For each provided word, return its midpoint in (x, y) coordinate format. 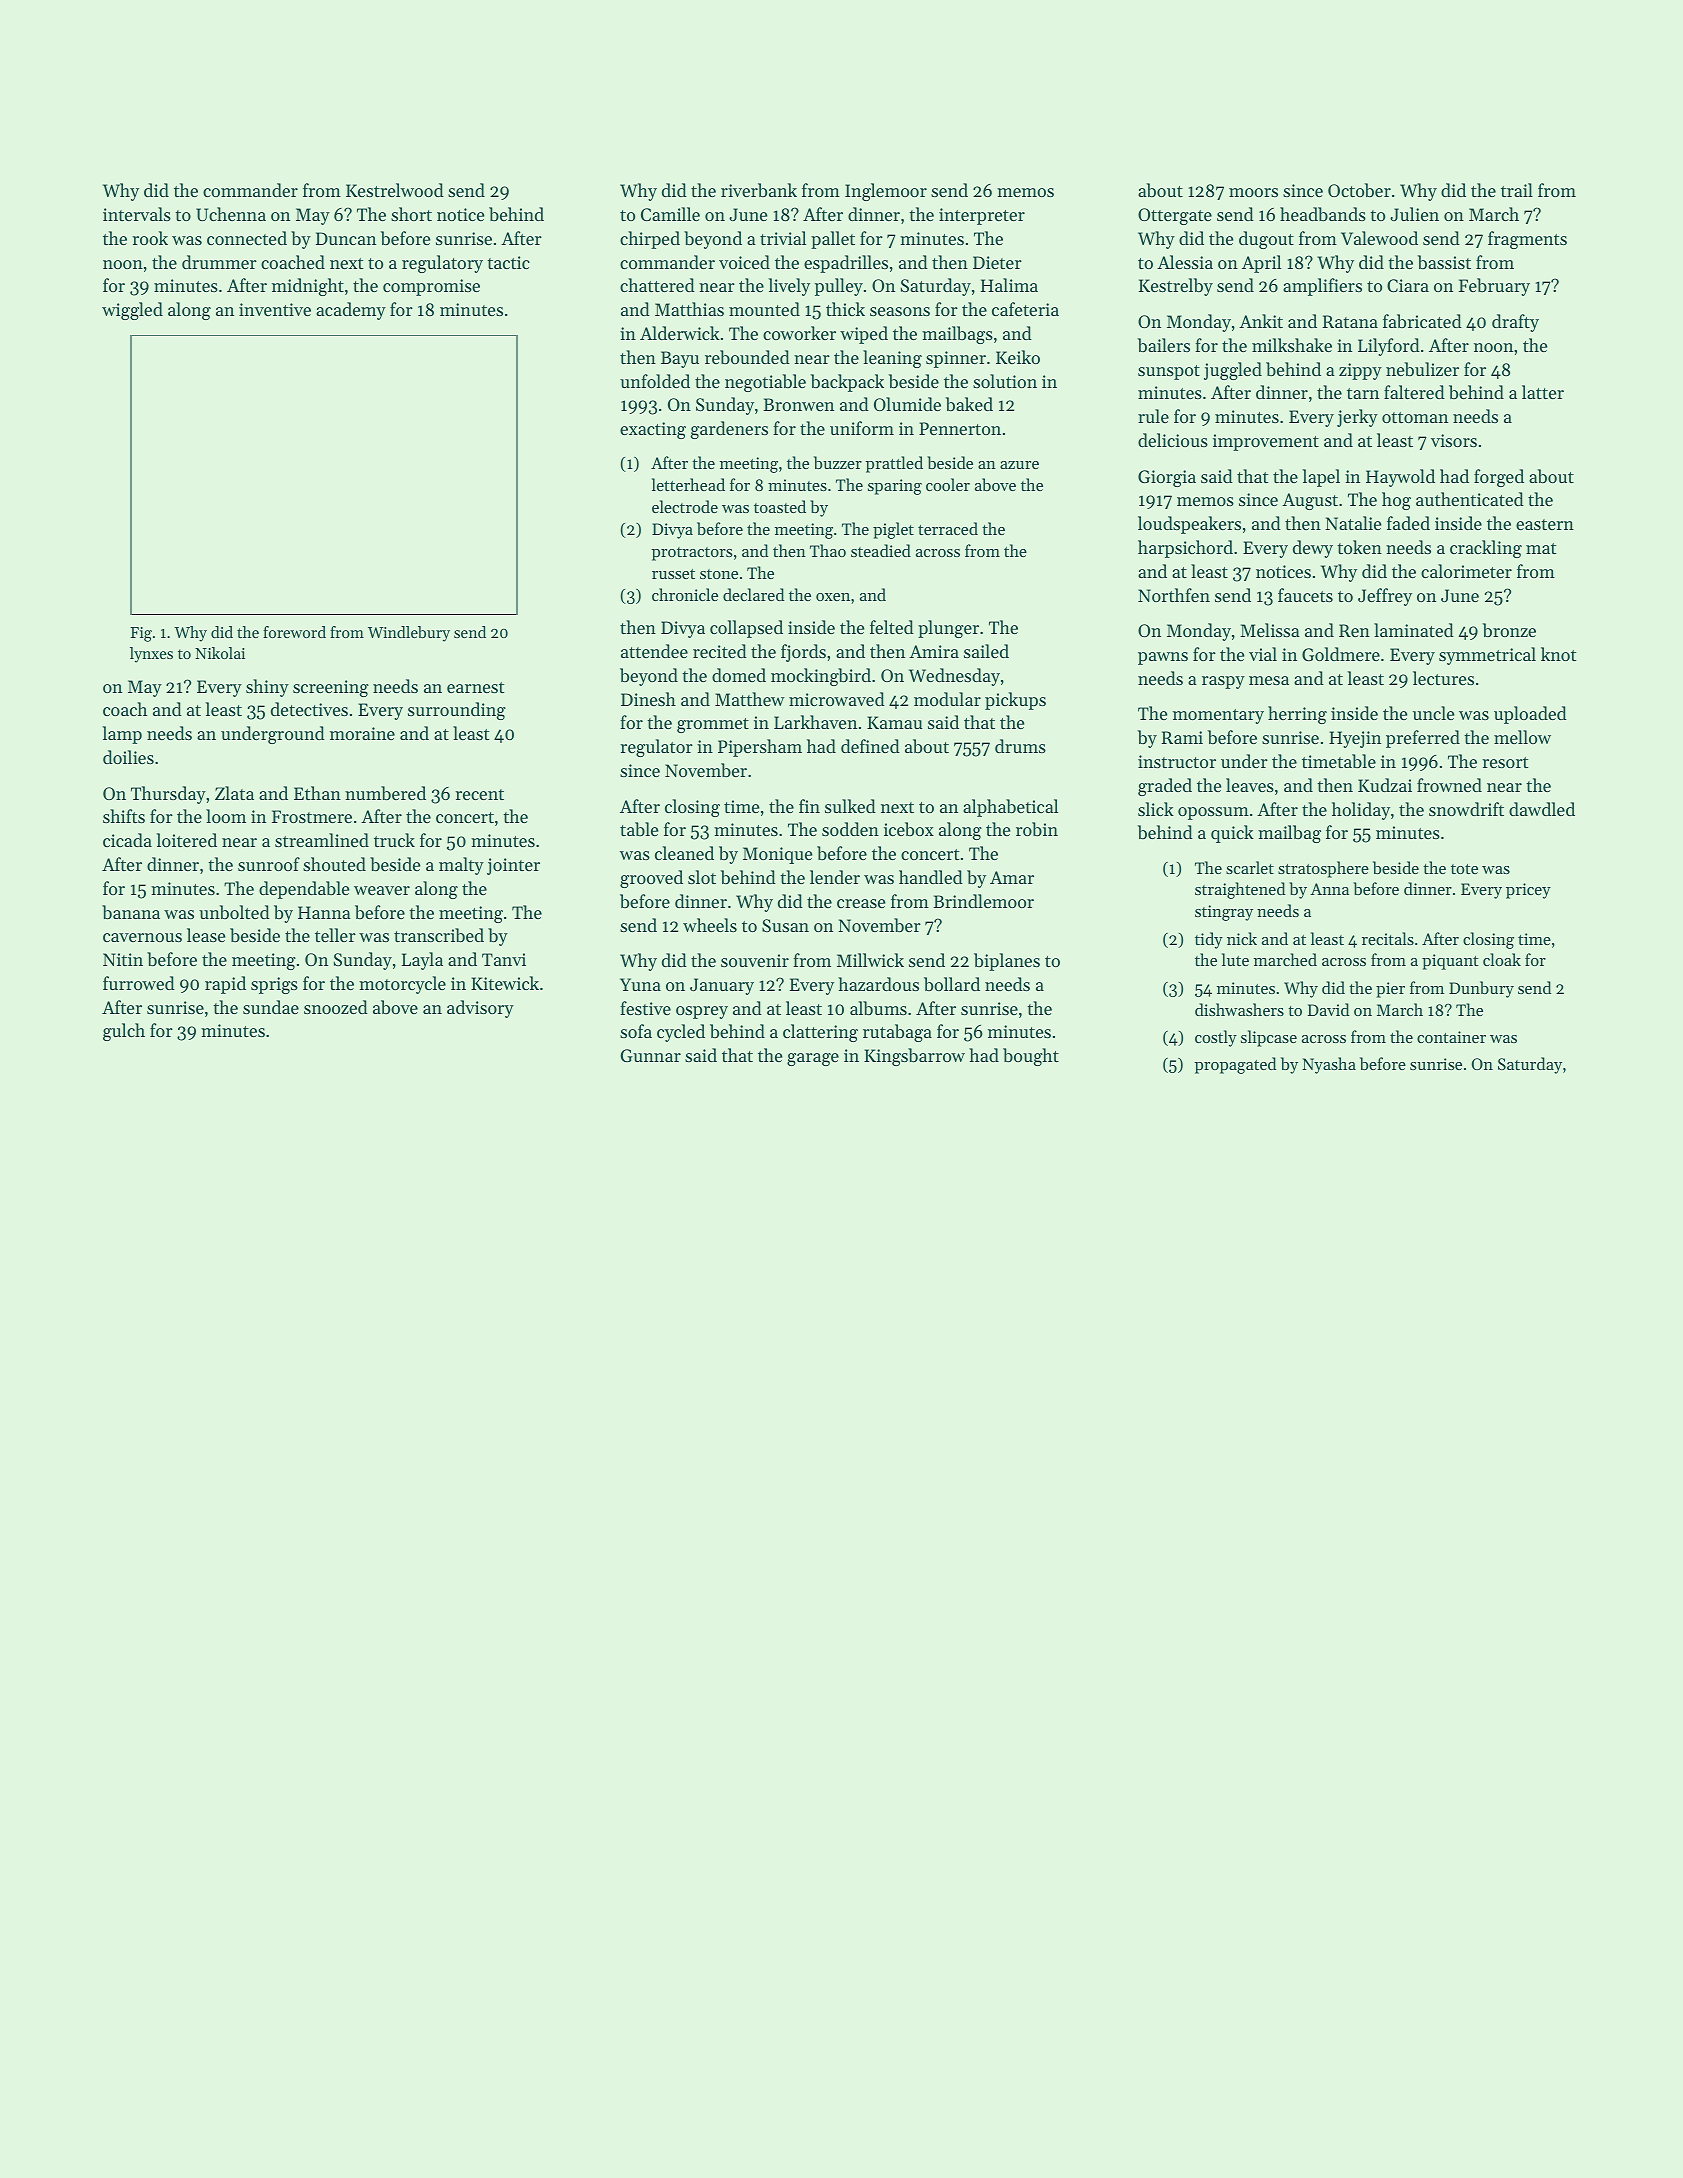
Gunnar (651, 1055)
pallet (833, 240)
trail (1517, 190)
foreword (294, 632)
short (411, 214)
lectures (1443, 678)
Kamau (894, 722)
